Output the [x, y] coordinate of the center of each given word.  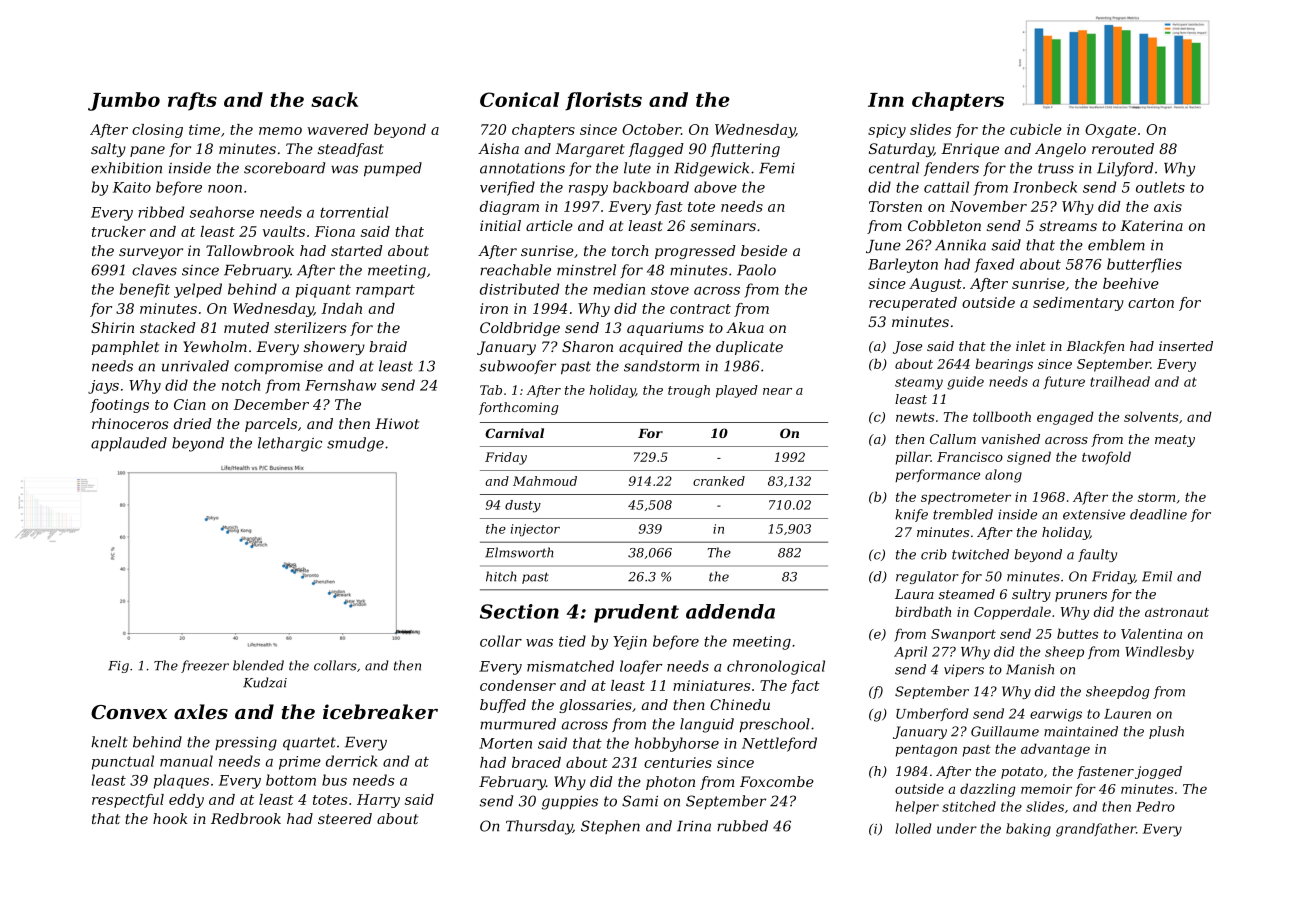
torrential [354, 212]
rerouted [1123, 148]
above [715, 187]
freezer [205, 666]
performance [937, 475]
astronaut [1177, 612]
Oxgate [1110, 131]
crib [934, 554]
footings [119, 406]
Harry [378, 801]
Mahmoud [545, 481]
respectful [128, 801]
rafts [192, 101]
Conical [519, 99]
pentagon [926, 751]
